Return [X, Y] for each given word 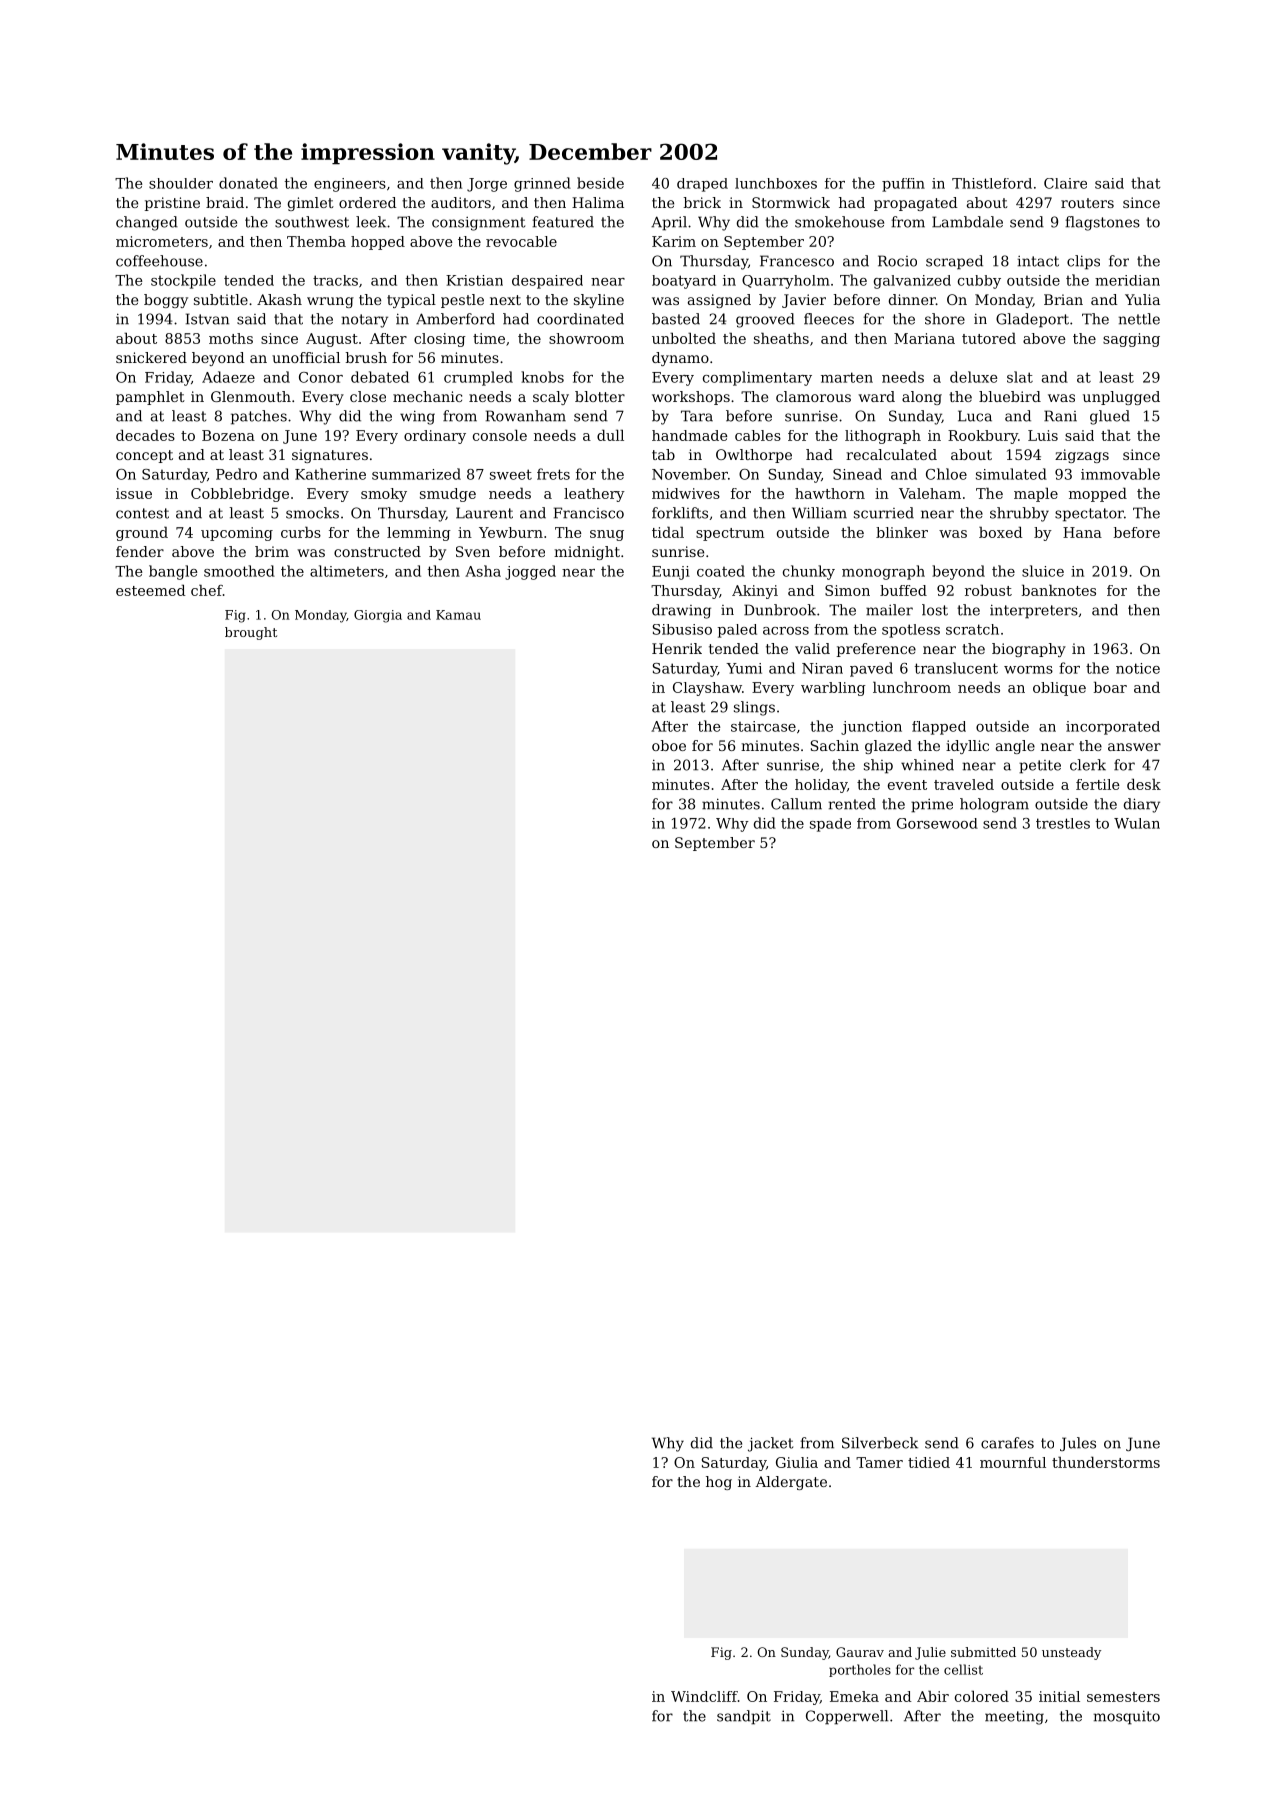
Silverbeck [880, 1443]
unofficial [306, 357]
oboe [669, 745]
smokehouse [839, 222]
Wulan [1137, 823]
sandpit [744, 1717]
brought [251, 633]
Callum [796, 804]
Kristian [474, 280]
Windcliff [704, 1696]
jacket [770, 1444]
